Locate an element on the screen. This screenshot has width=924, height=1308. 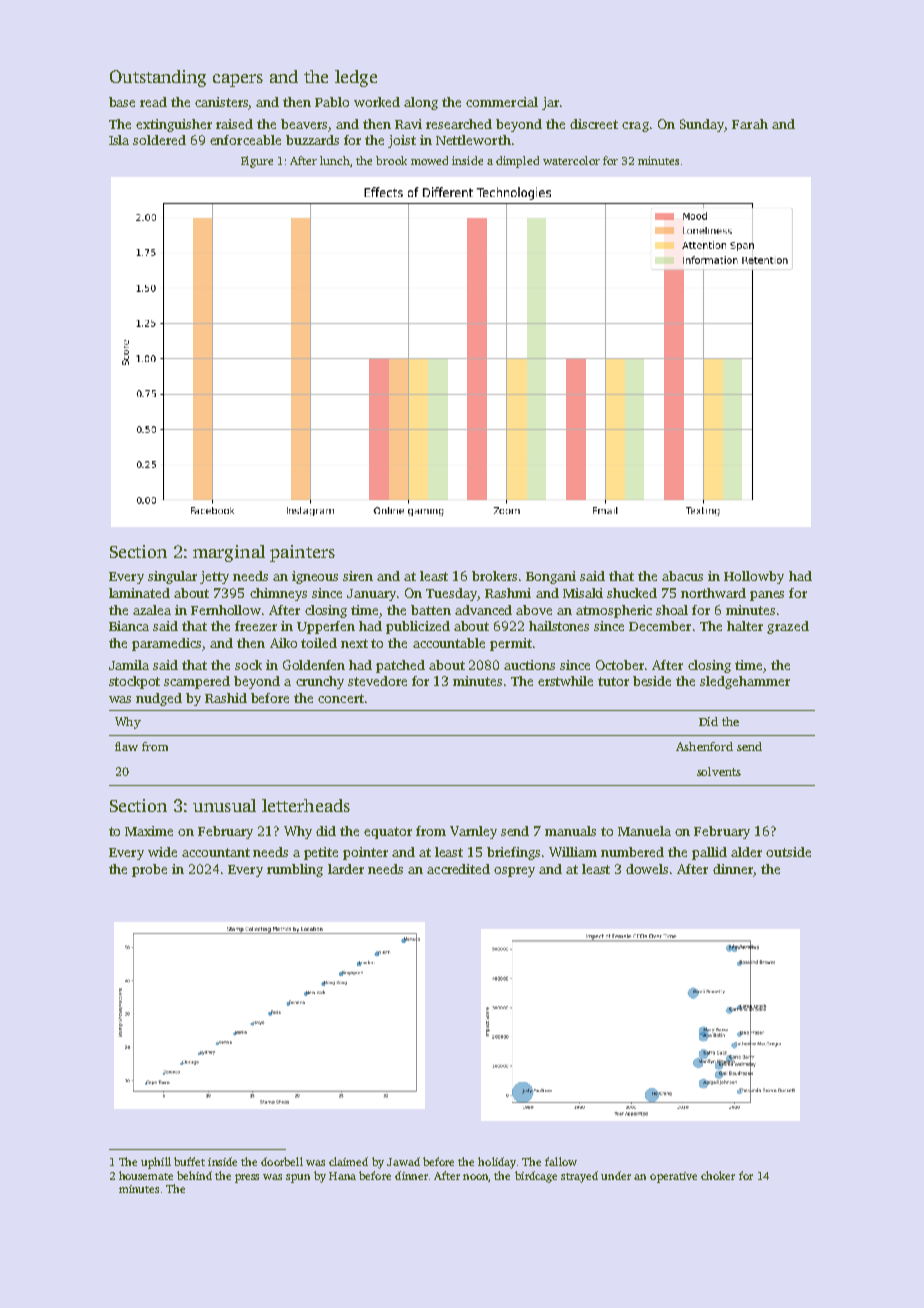
mowed is located at coordinates (429, 160).
